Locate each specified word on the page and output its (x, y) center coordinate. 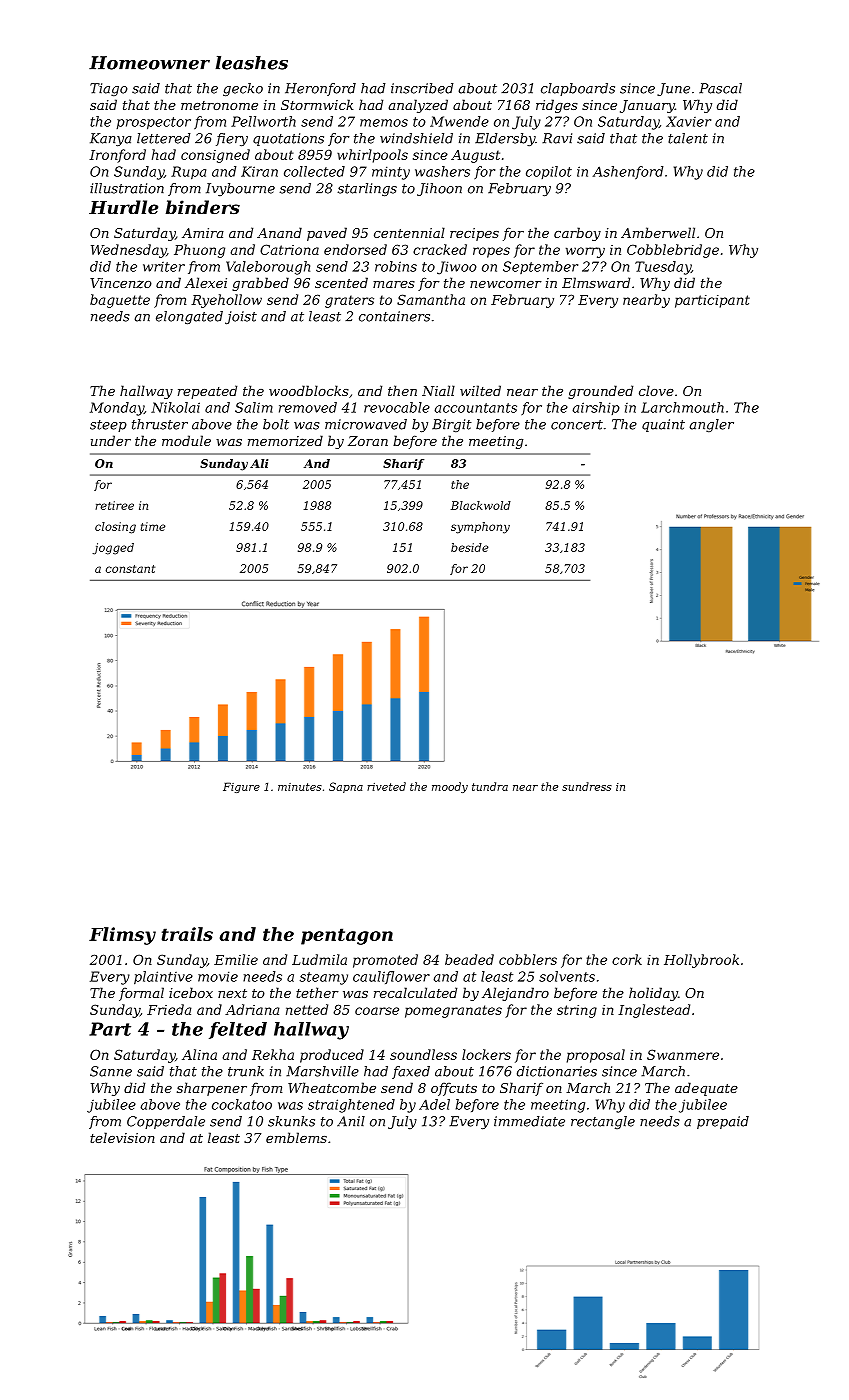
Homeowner (149, 63)
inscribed (422, 88)
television (122, 1137)
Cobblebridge (673, 251)
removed (308, 407)
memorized (285, 441)
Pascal (720, 88)
